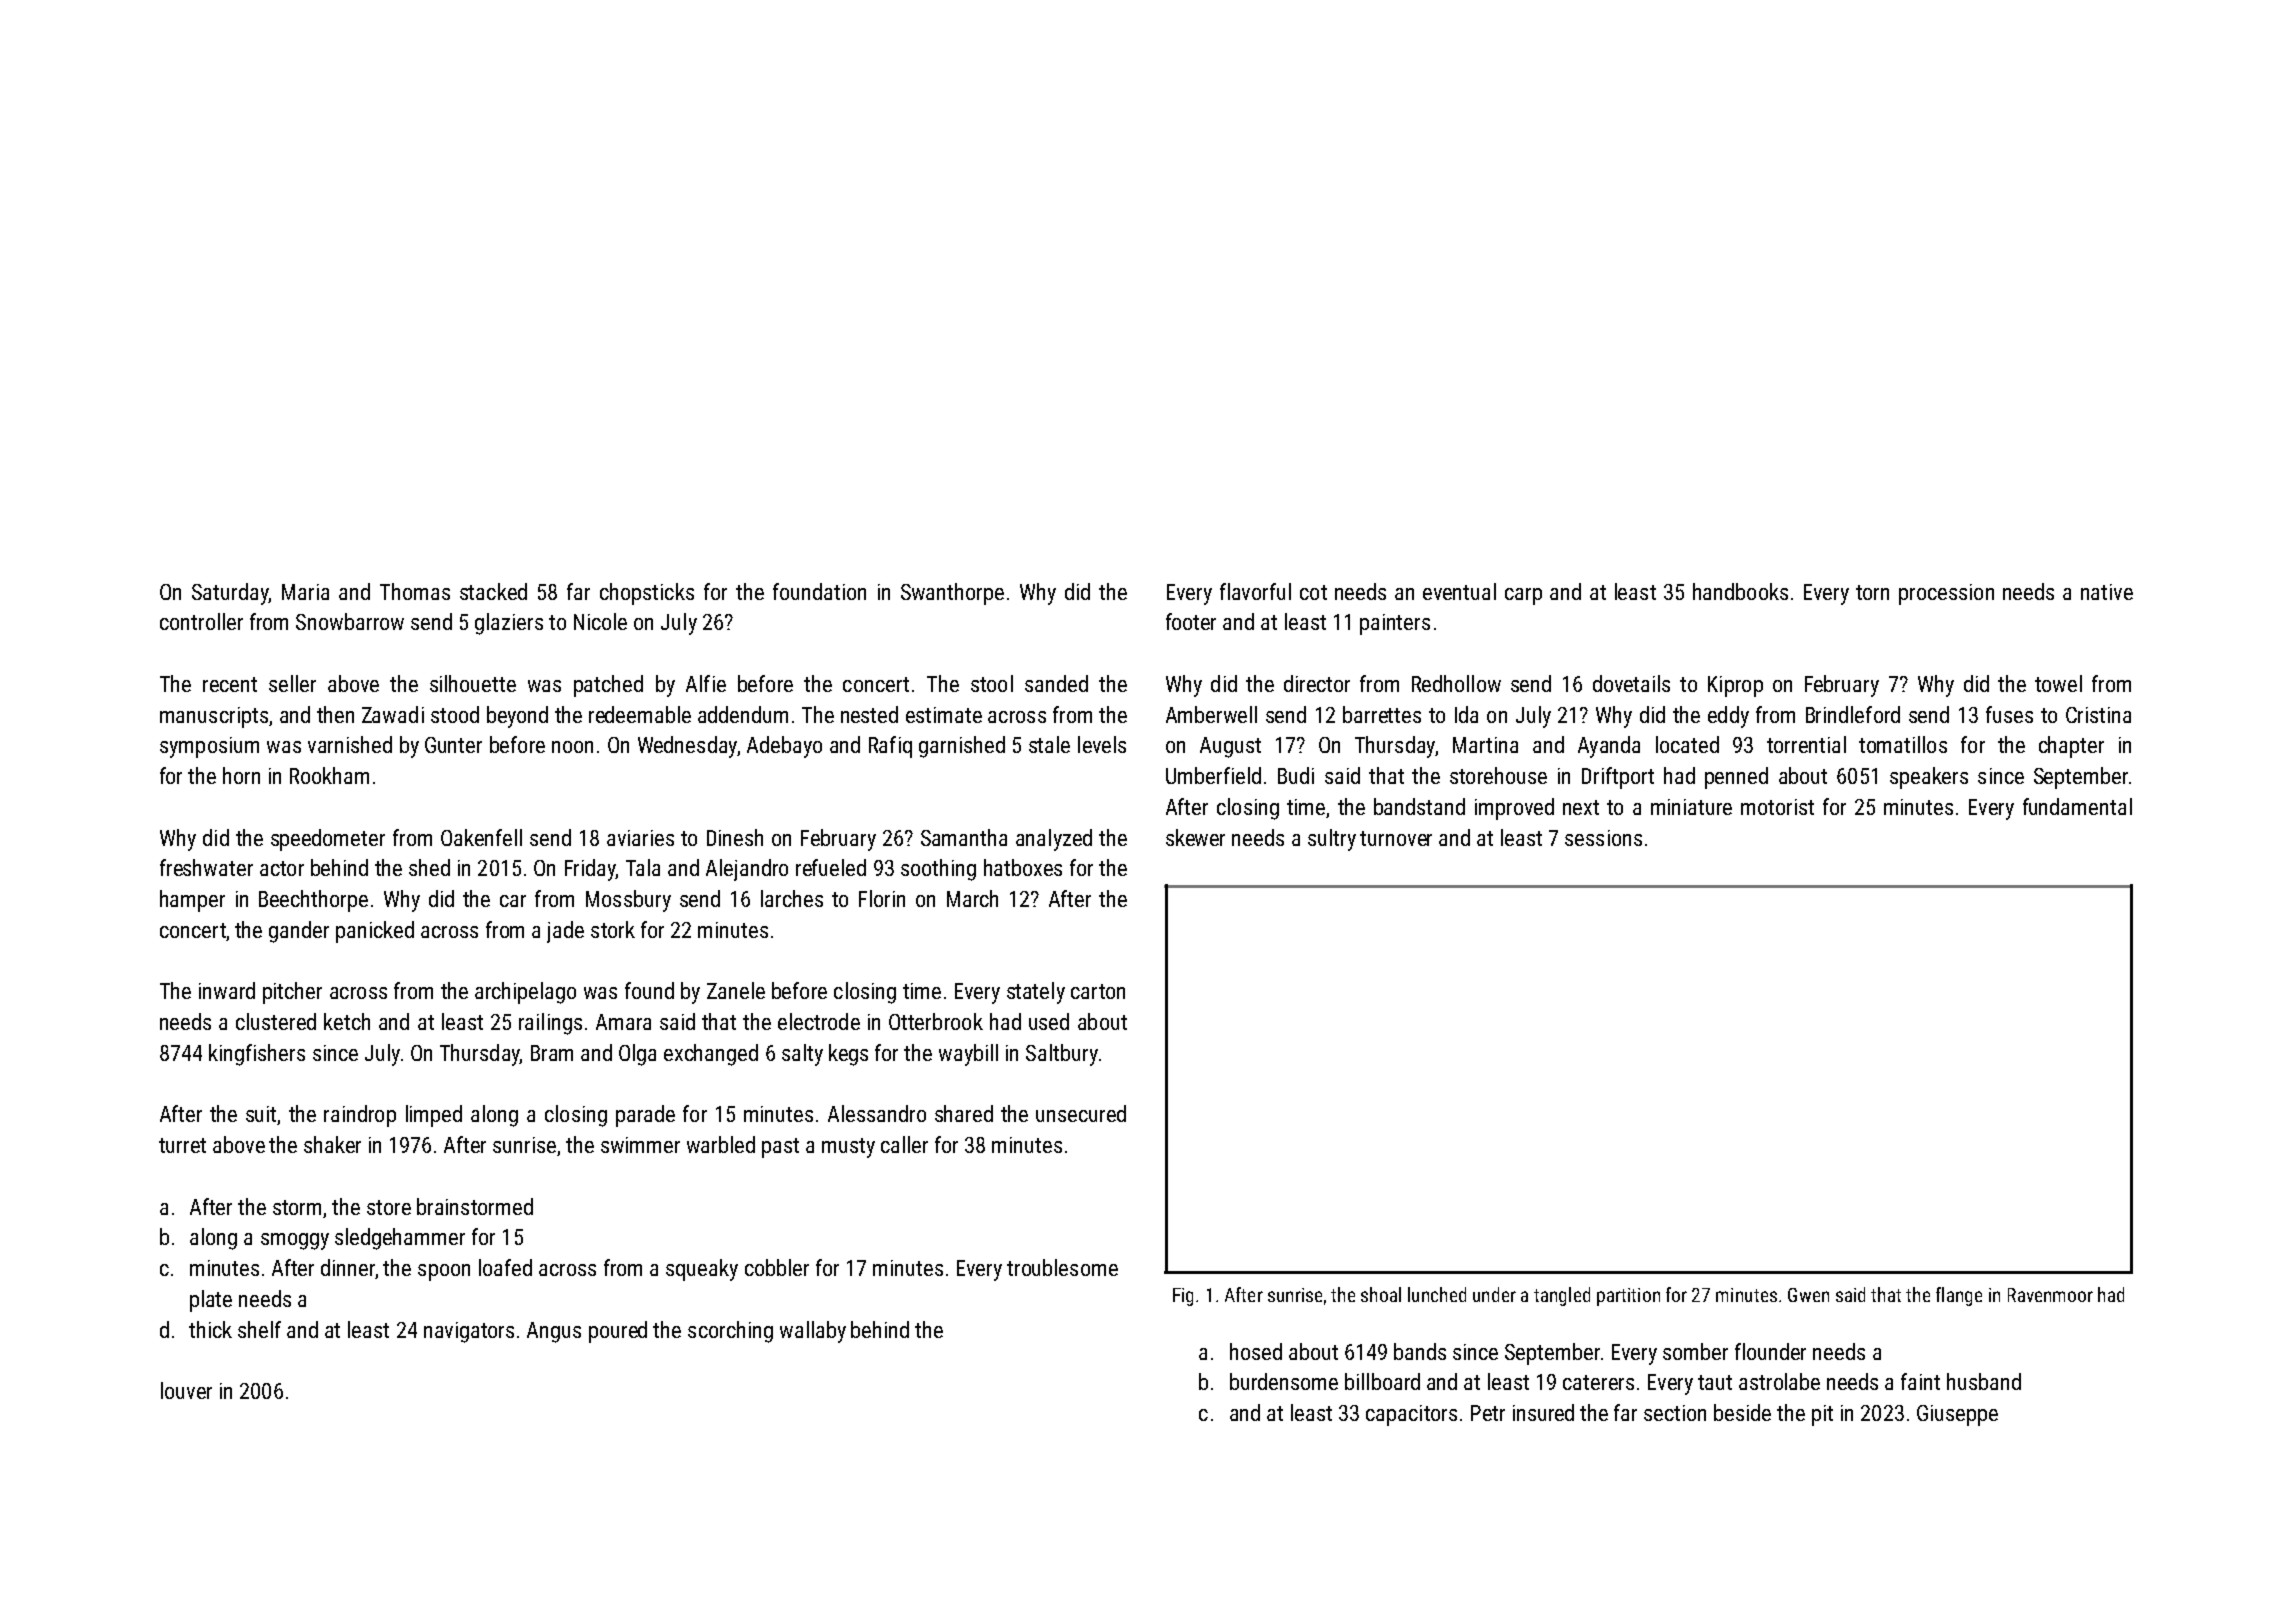  I want to click on Swanthorpe, so click(952, 594).
